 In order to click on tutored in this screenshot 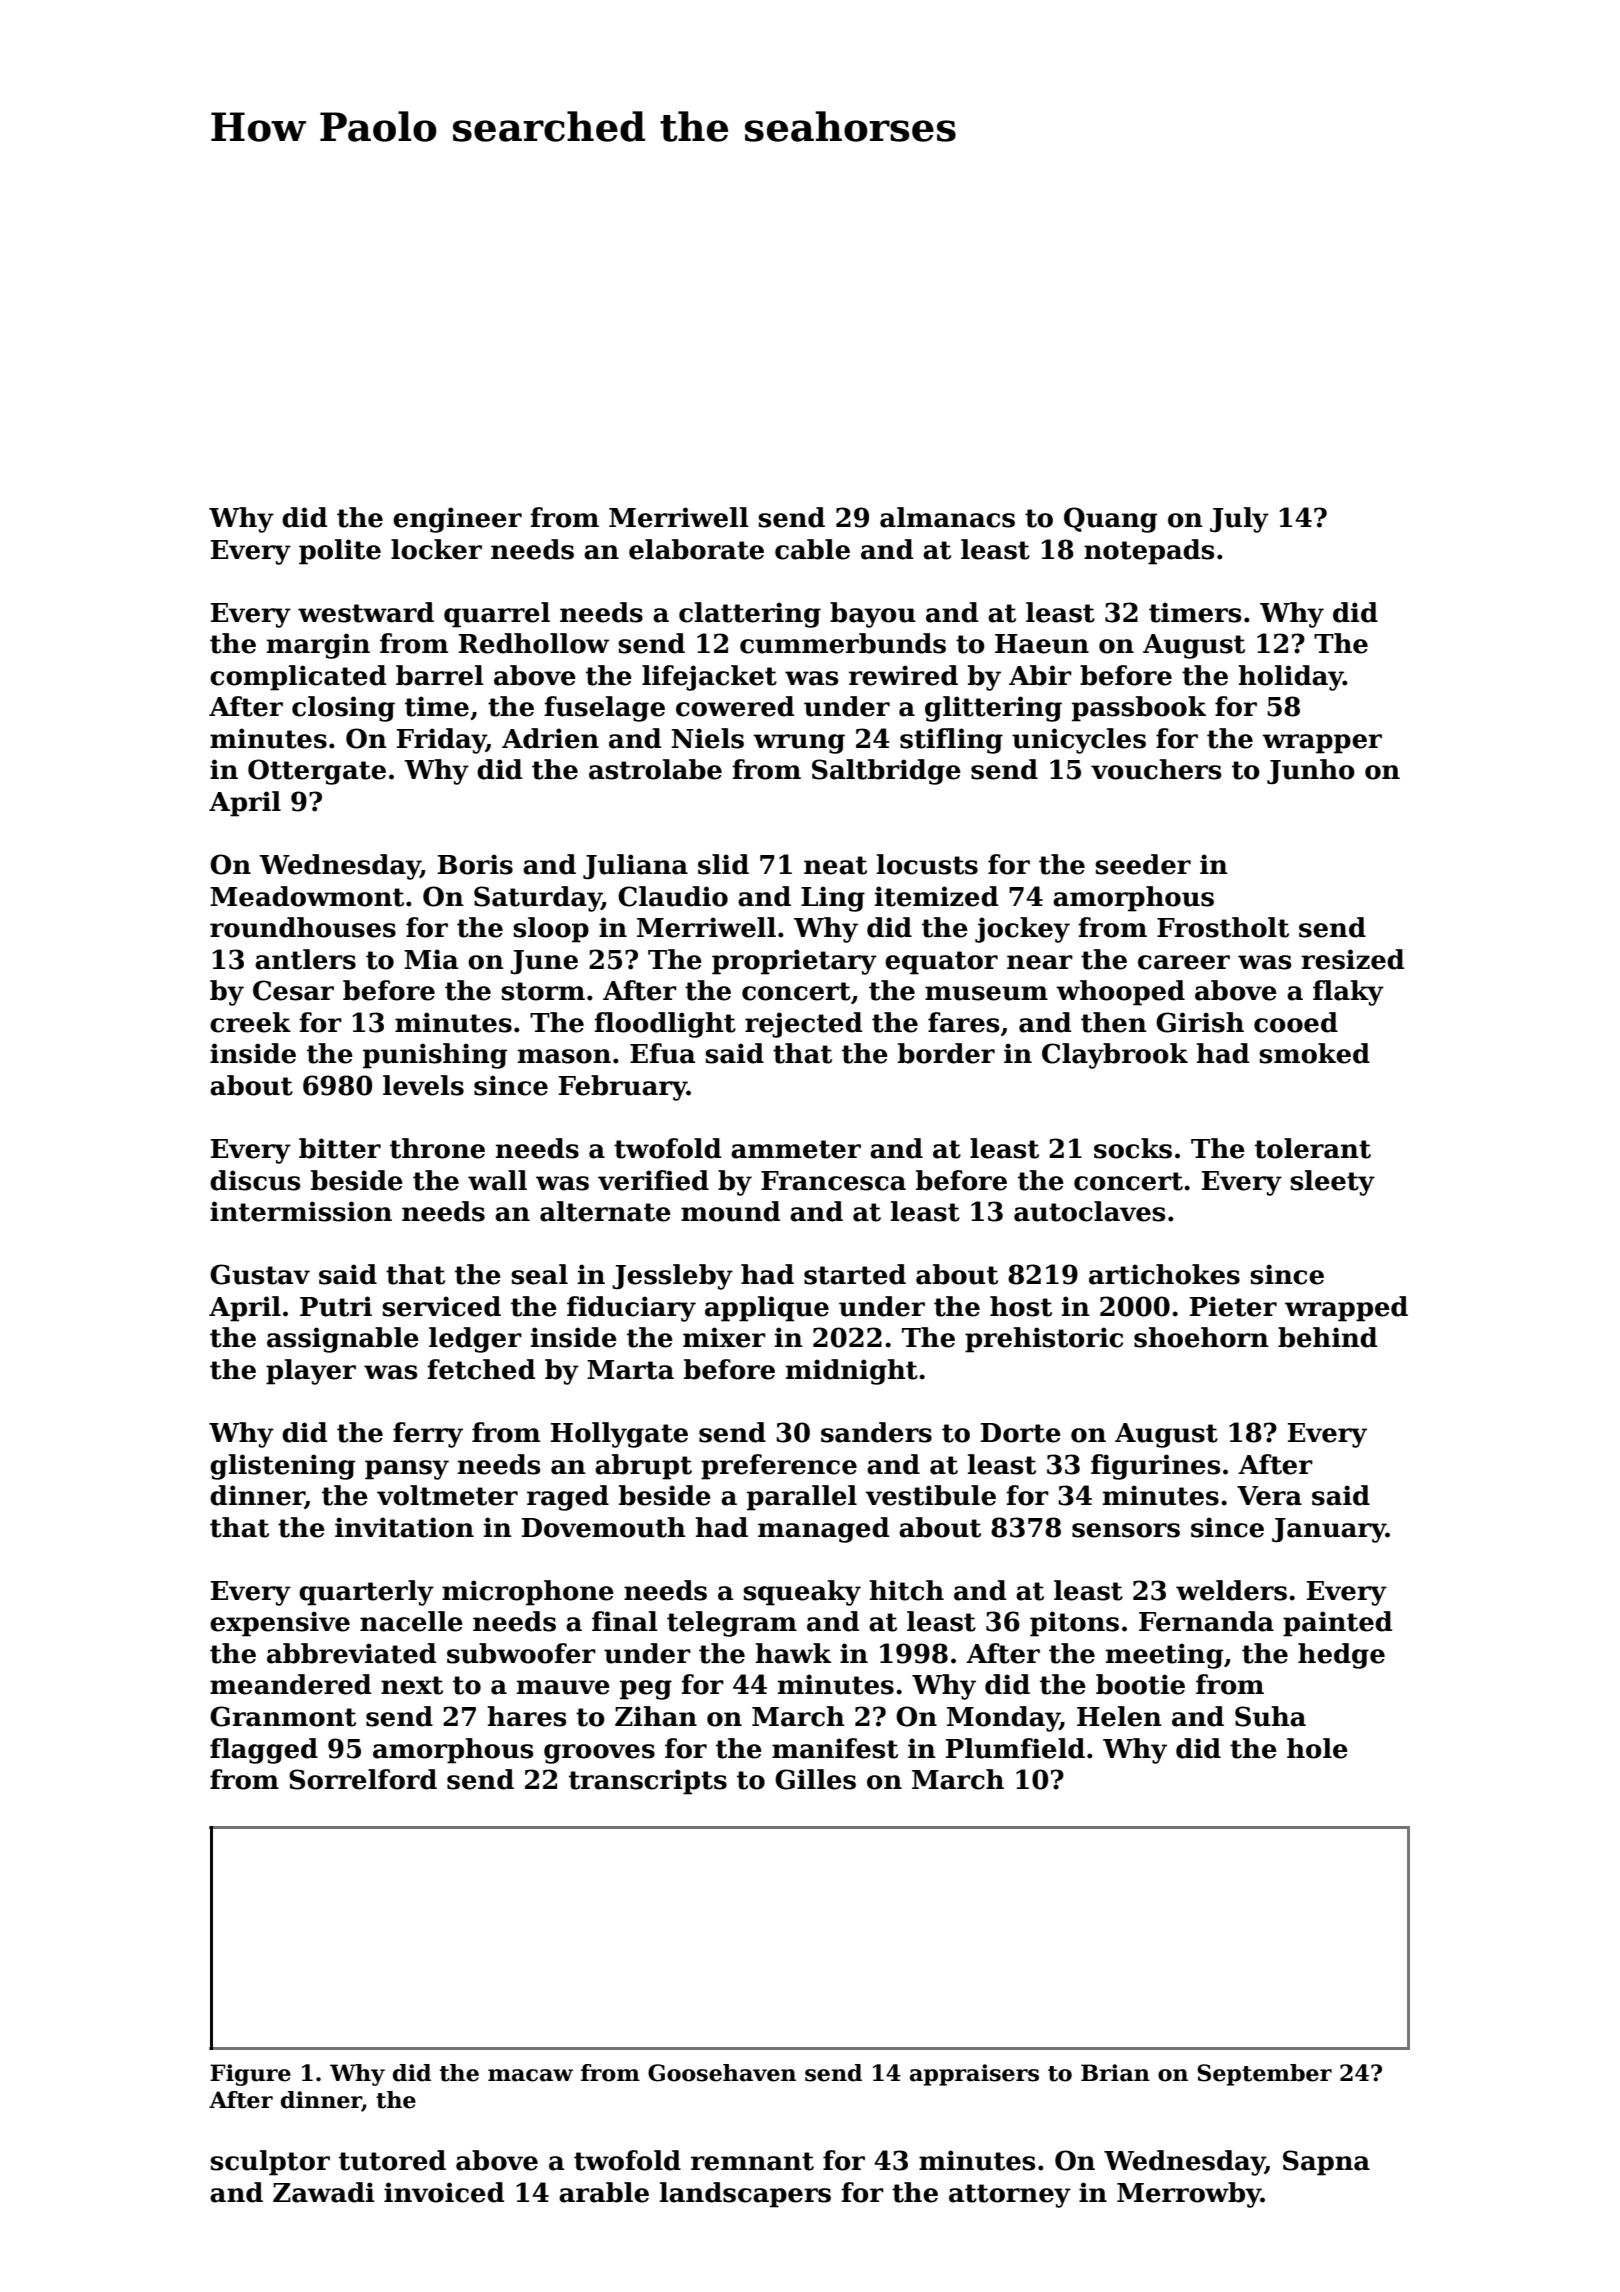, I will do `click(392, 2160)`.
